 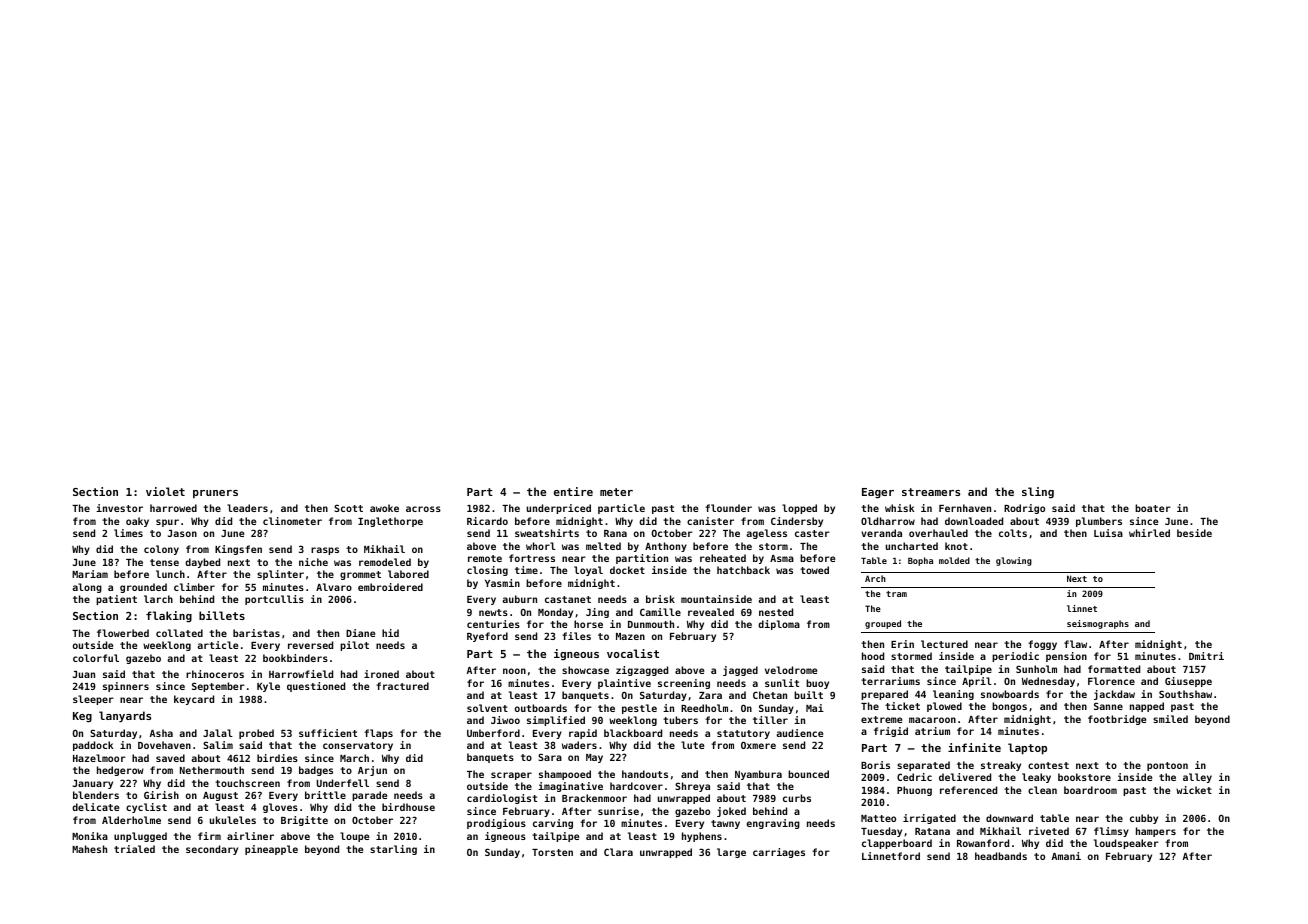 I want to click on pineapple, so click(x=271, y=850).
